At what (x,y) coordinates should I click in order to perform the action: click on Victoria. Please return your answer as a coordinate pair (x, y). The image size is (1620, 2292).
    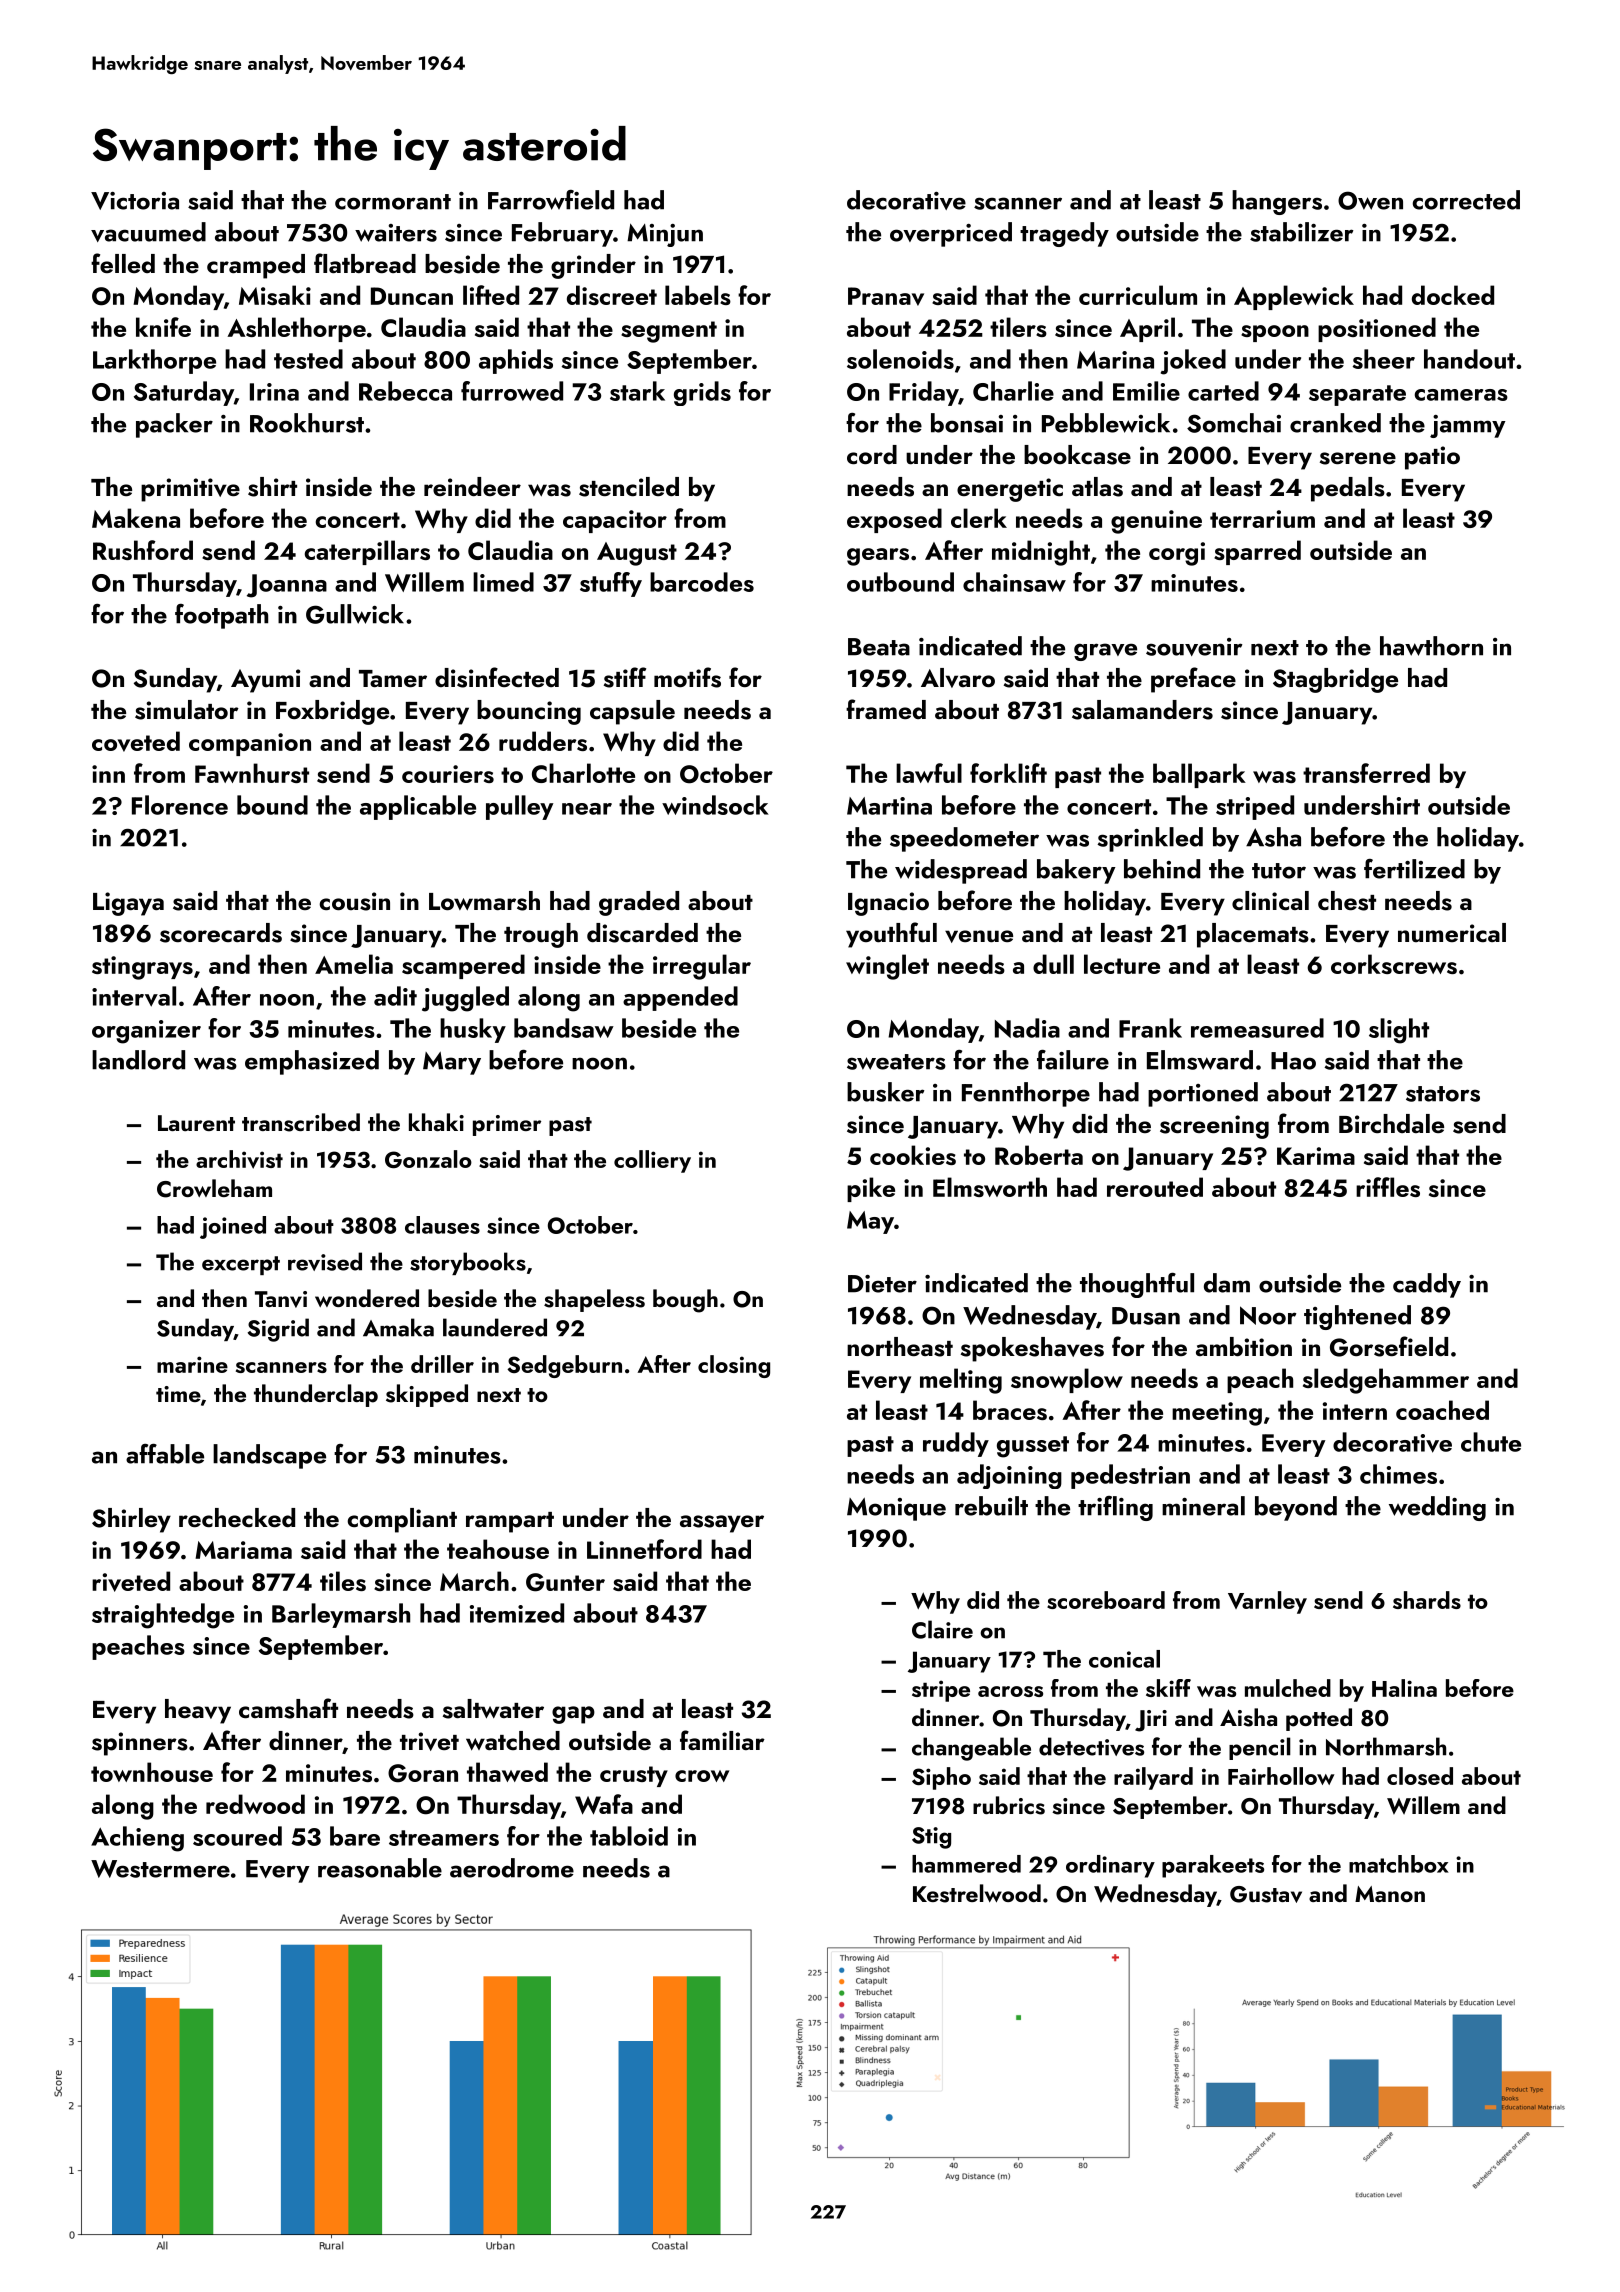
    Looking at the image, I should click on (135, 201).
